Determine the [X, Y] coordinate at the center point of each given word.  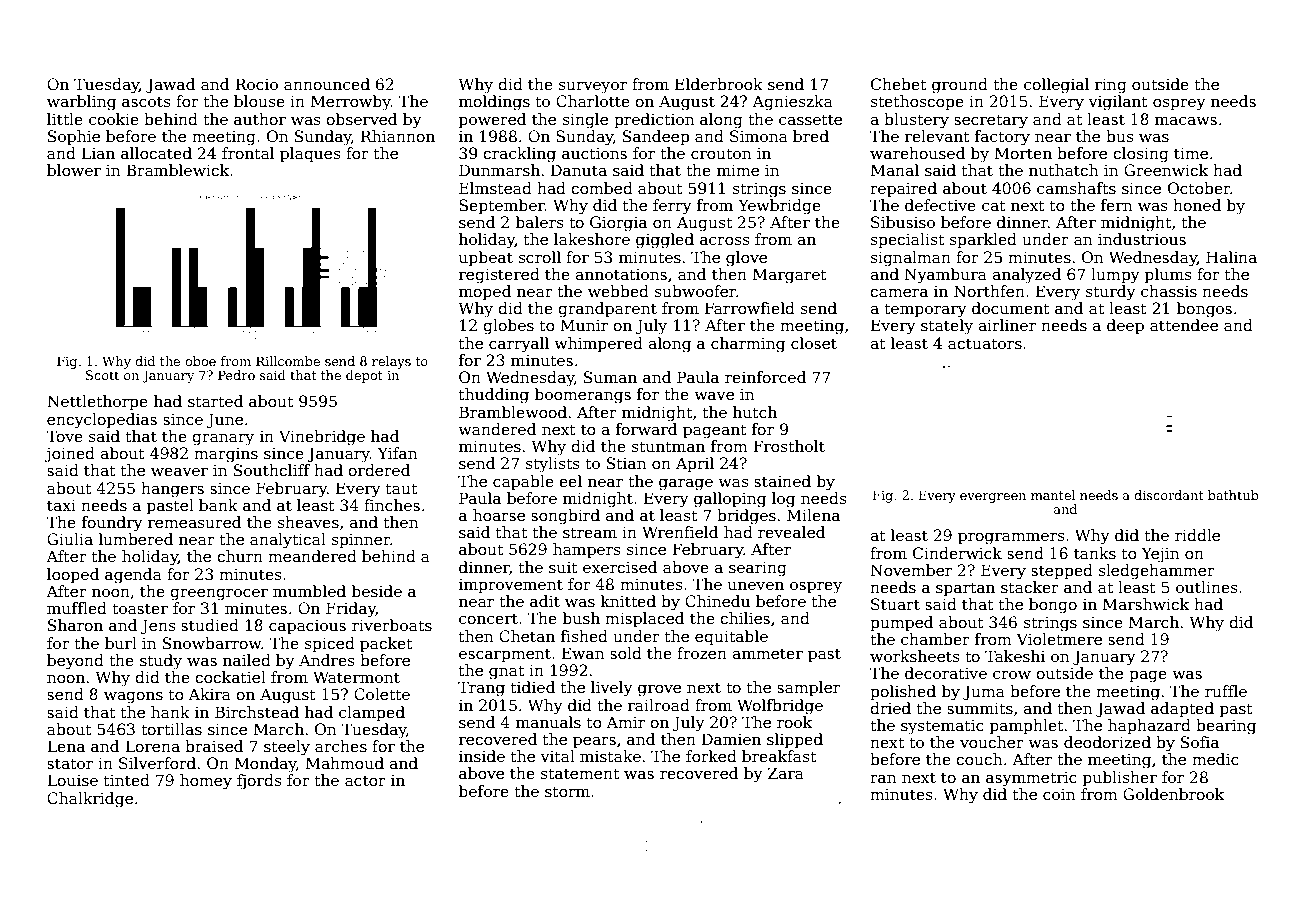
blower [74, 170]
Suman [610, 377]
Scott [102, 375]
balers [539, 222]
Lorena [152, 746]
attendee [1184, 325]
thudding [494, 396]
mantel [1053, 495]
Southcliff [272, 470]
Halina [1231, 257]
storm [567, 791]
